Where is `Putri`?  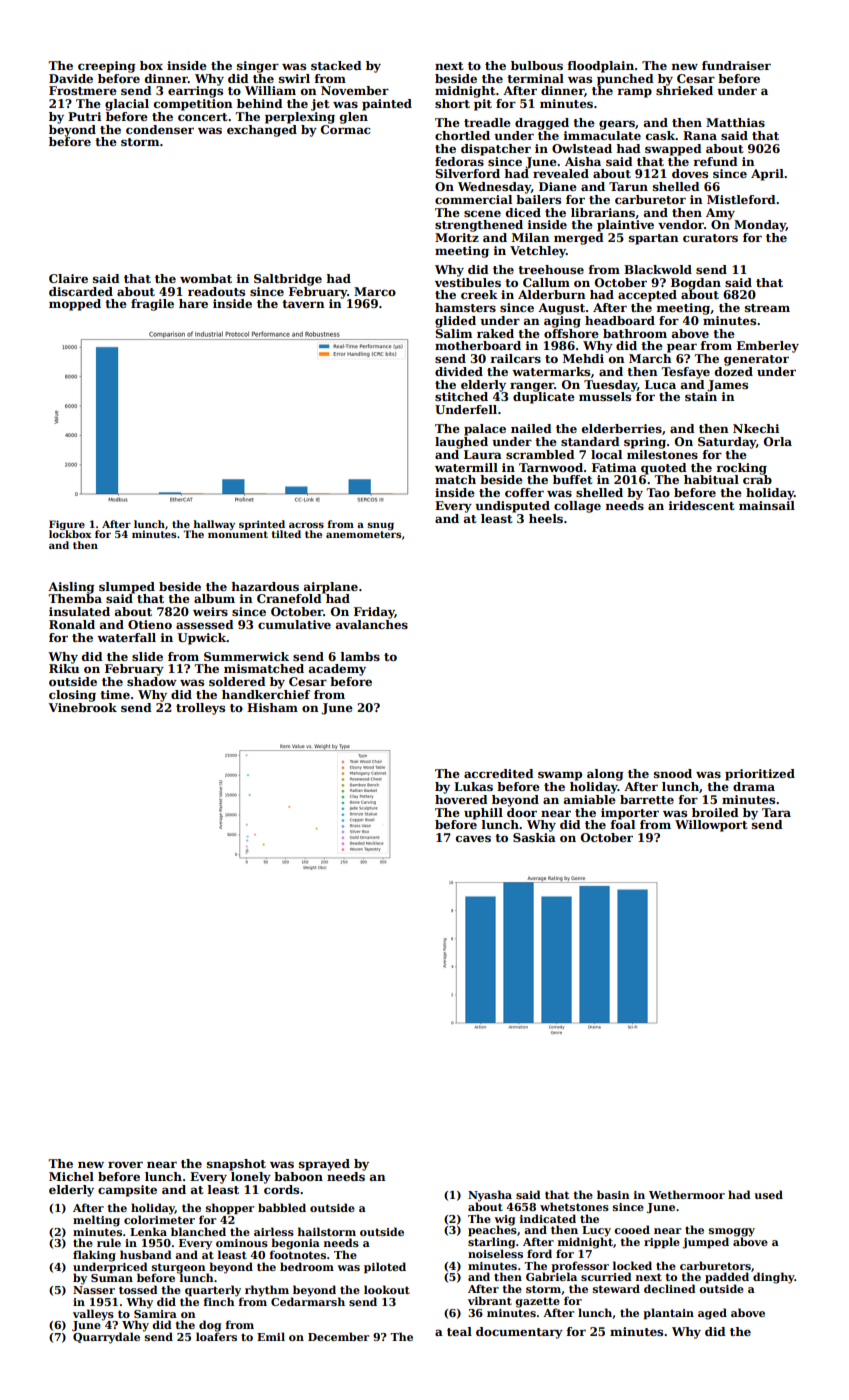
Putri is located at coordinates (84, 116).
